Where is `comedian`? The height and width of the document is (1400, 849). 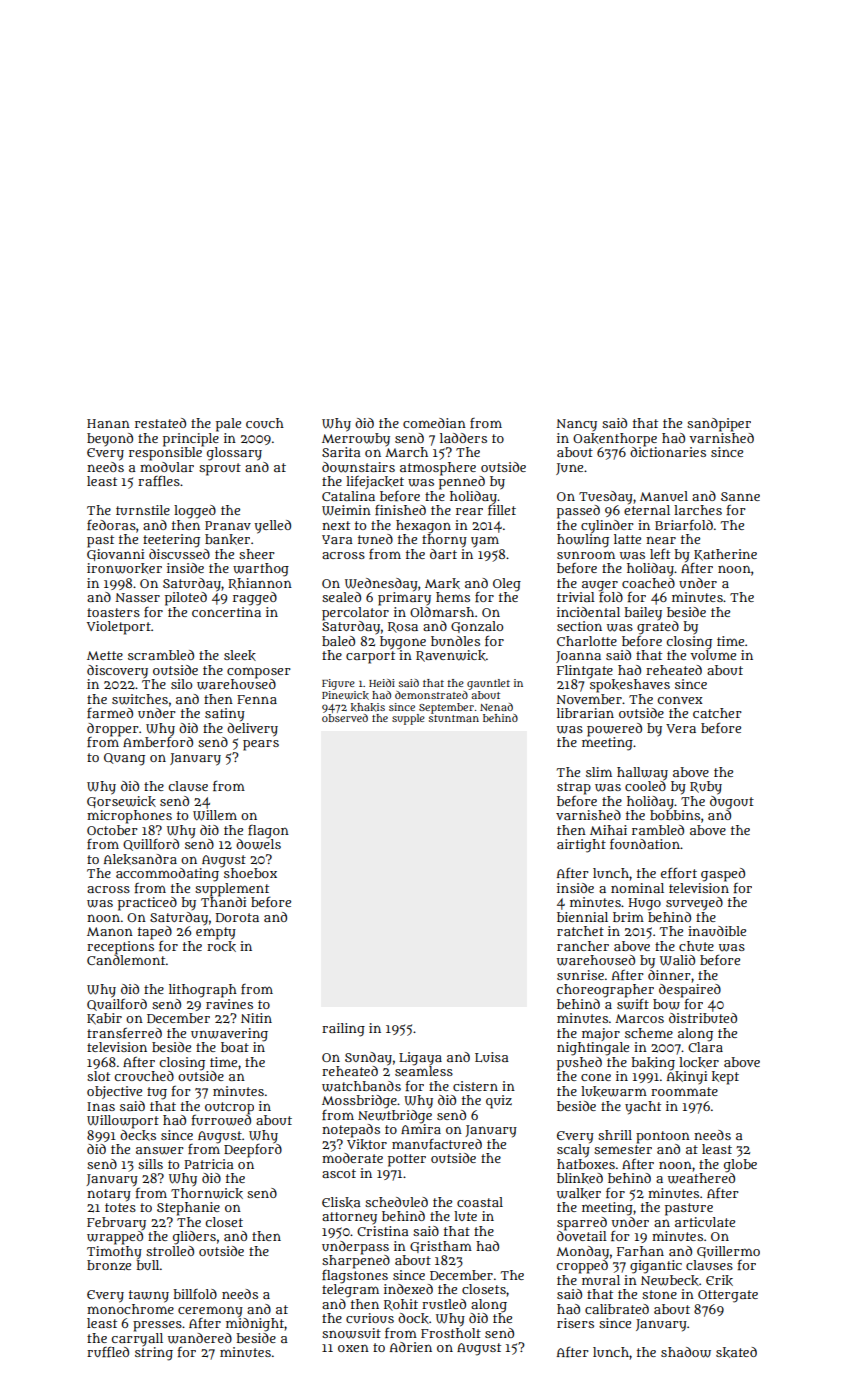 comedian is located at coordinates (434, 423).
